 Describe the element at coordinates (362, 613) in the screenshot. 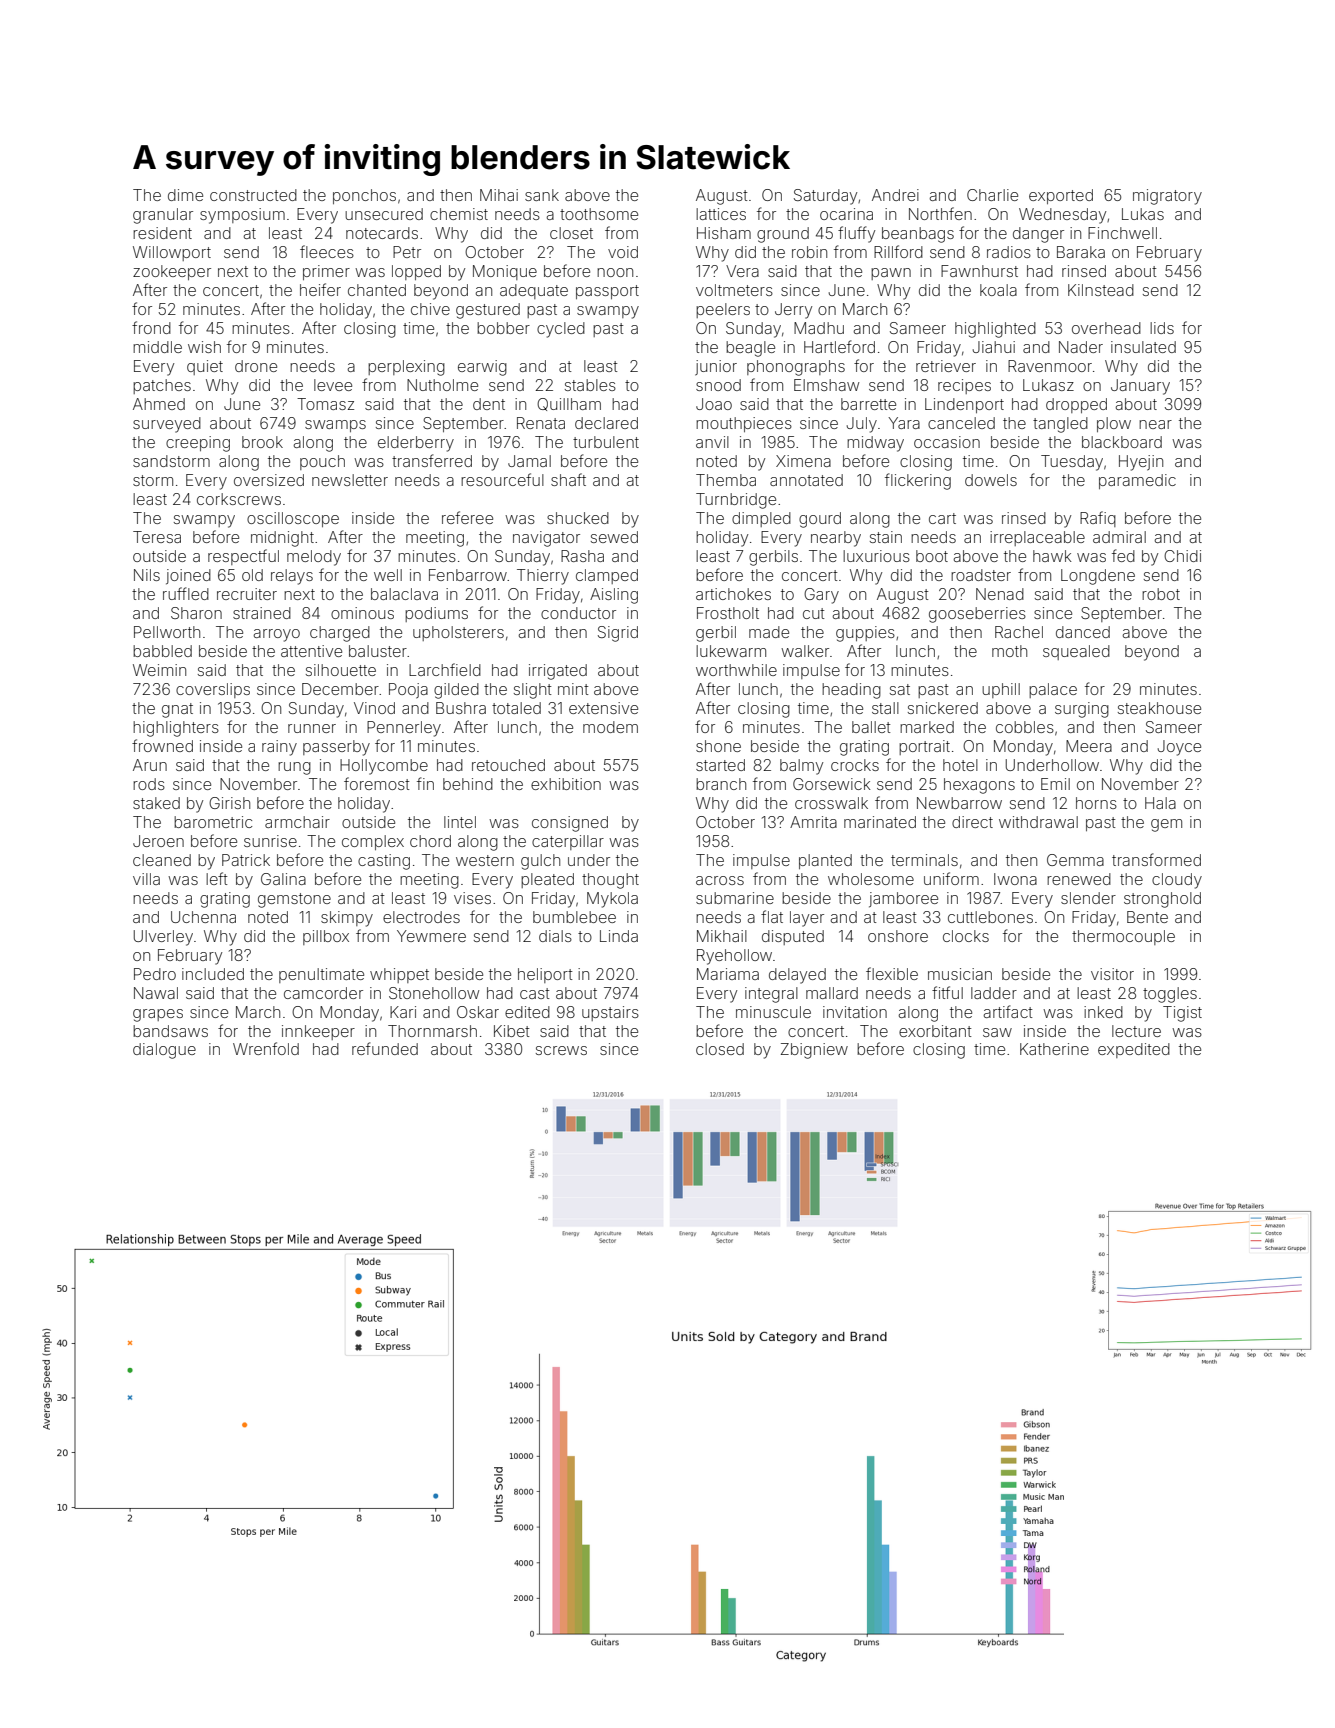

I see `ominous` at that location.
